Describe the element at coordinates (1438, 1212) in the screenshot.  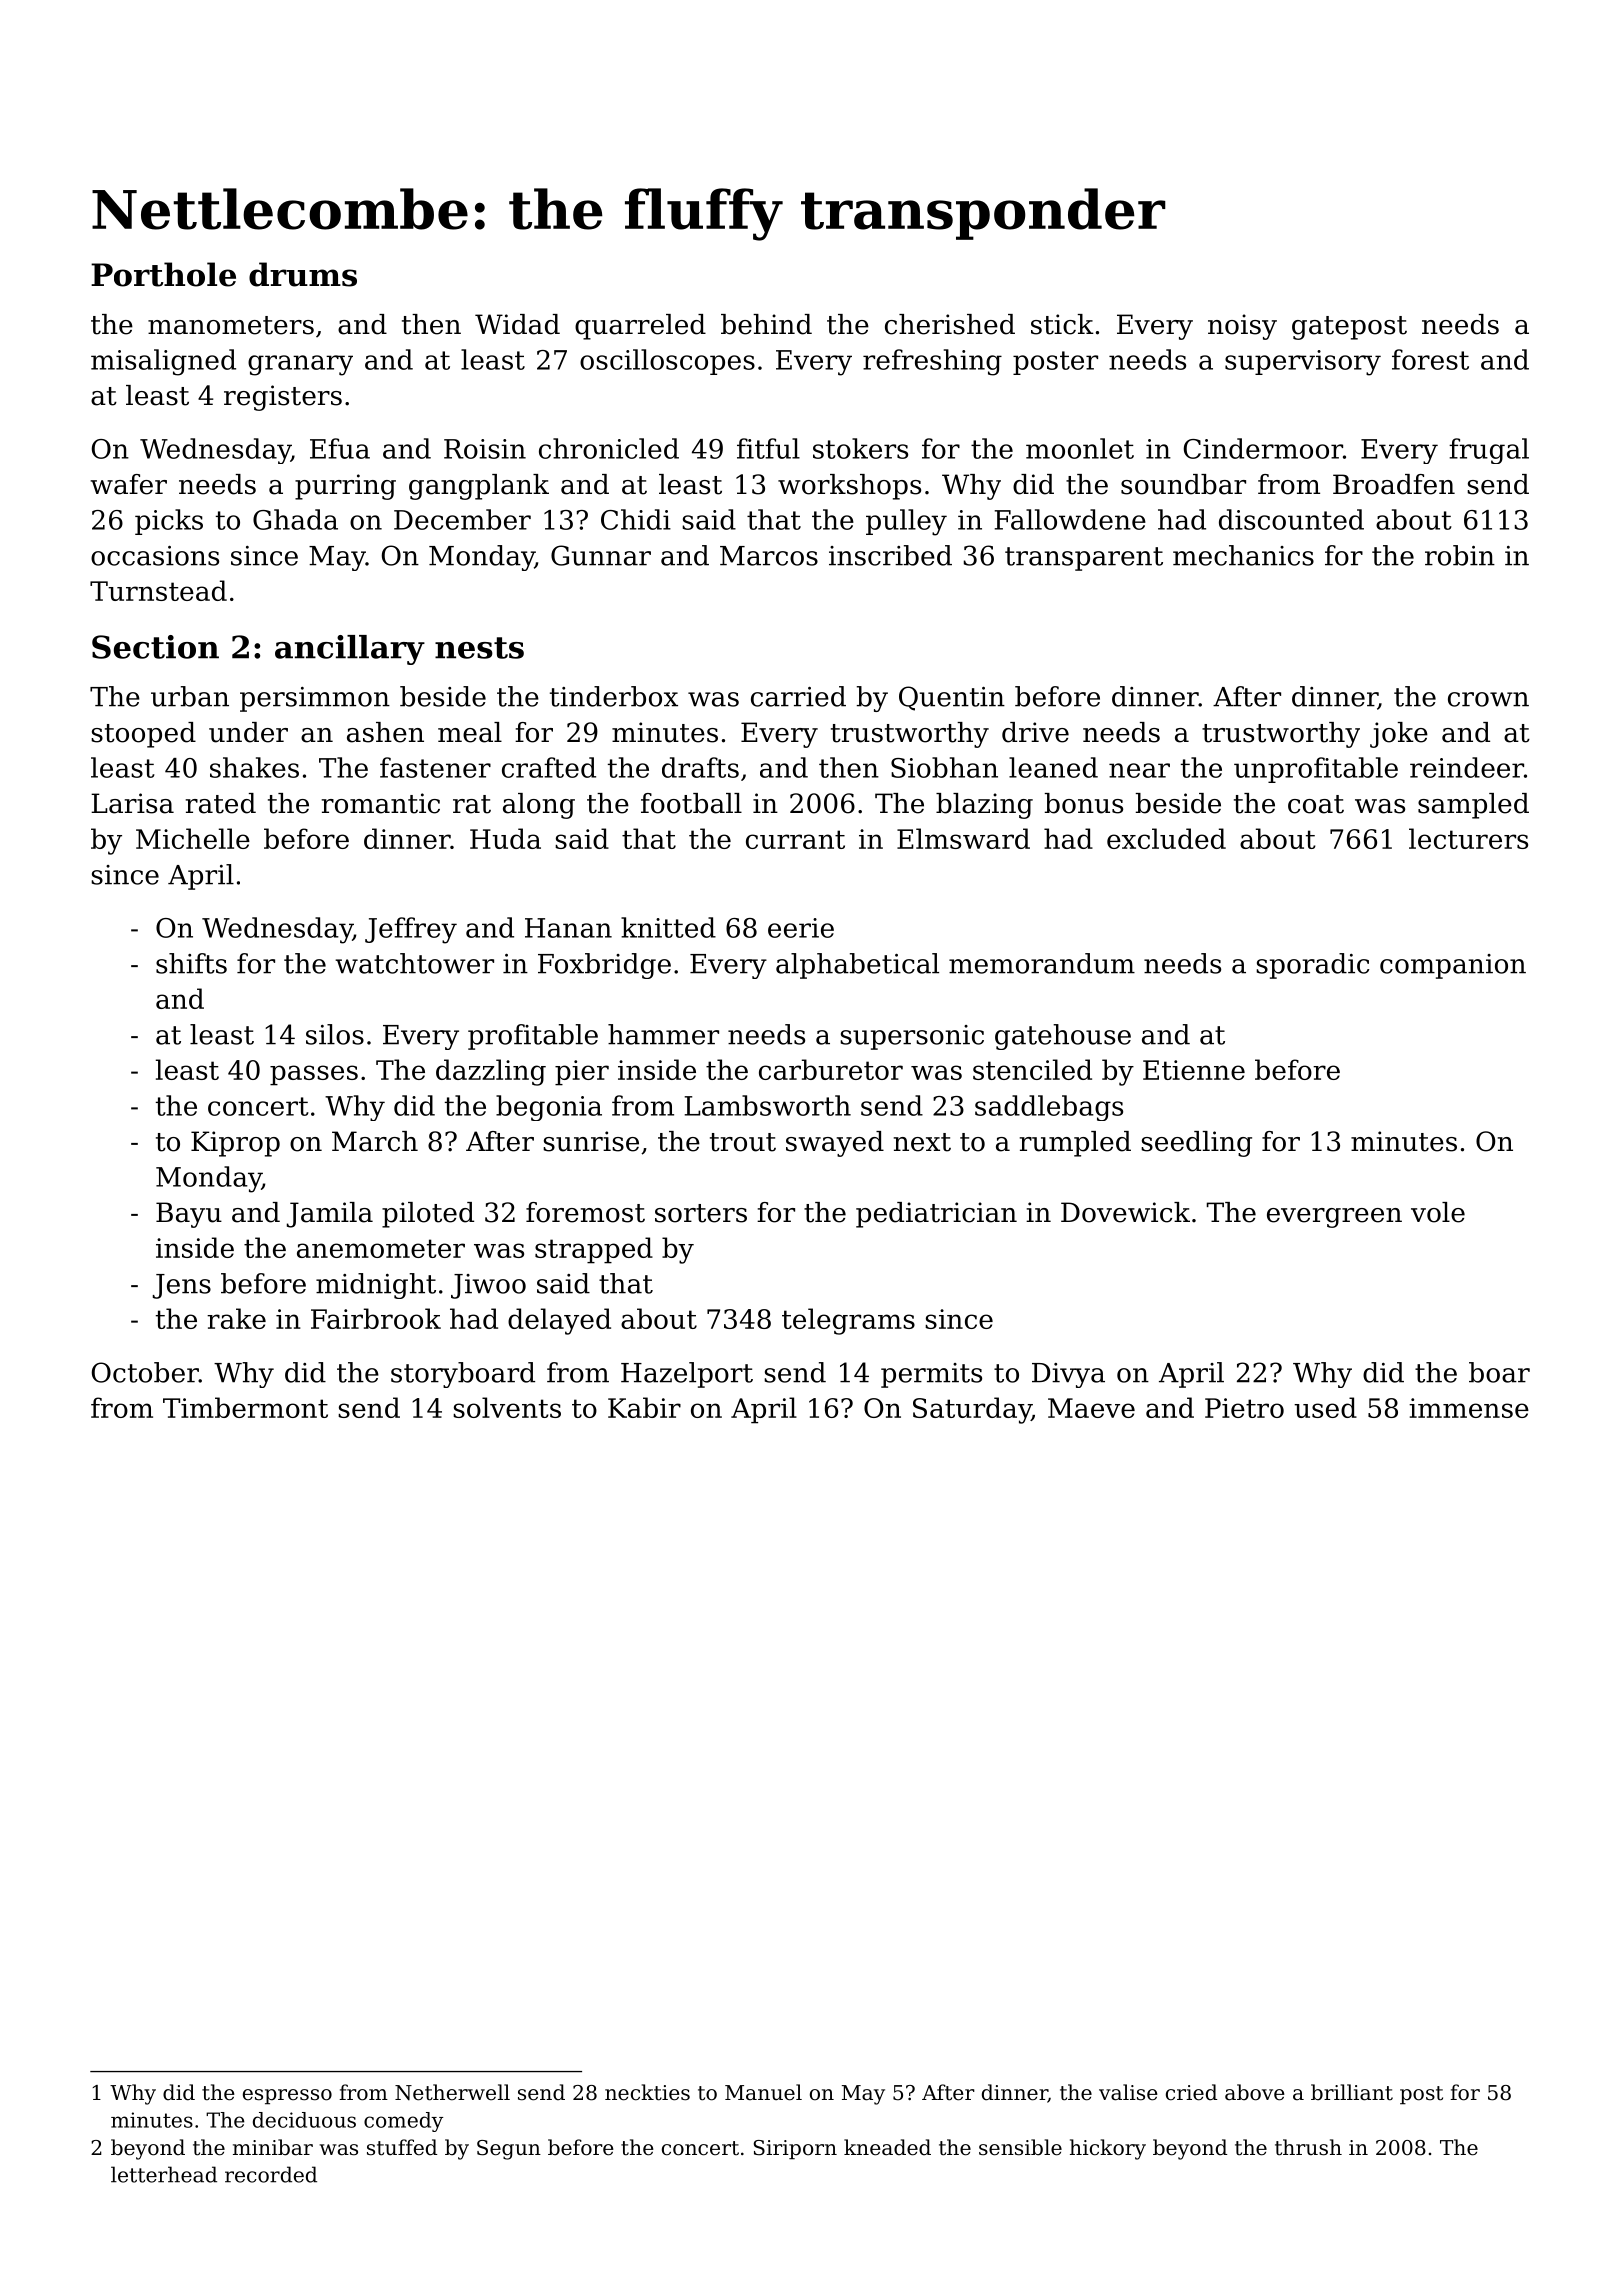
I see `vole` at that location.
